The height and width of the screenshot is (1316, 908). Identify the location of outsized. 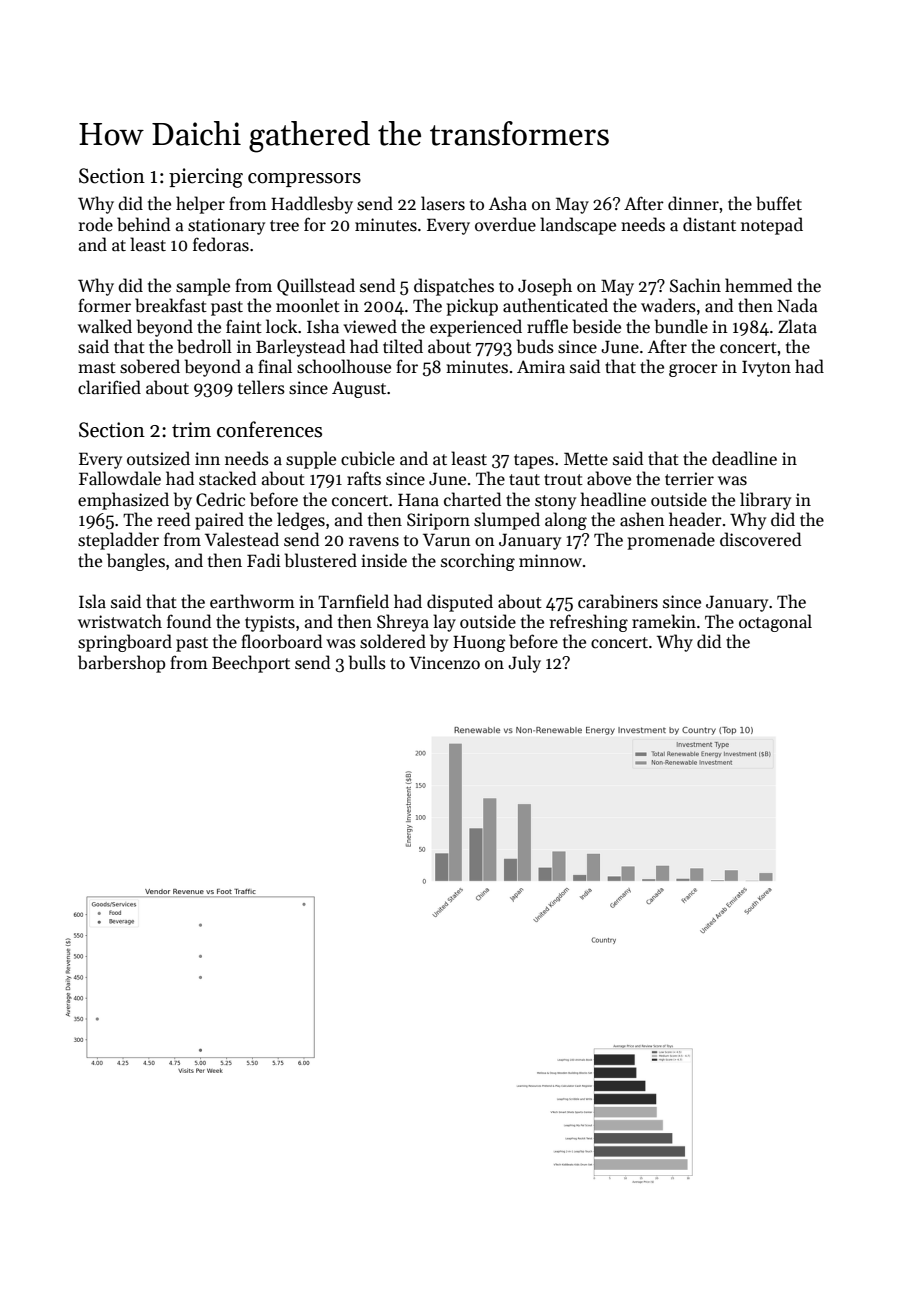
(158, 458).
